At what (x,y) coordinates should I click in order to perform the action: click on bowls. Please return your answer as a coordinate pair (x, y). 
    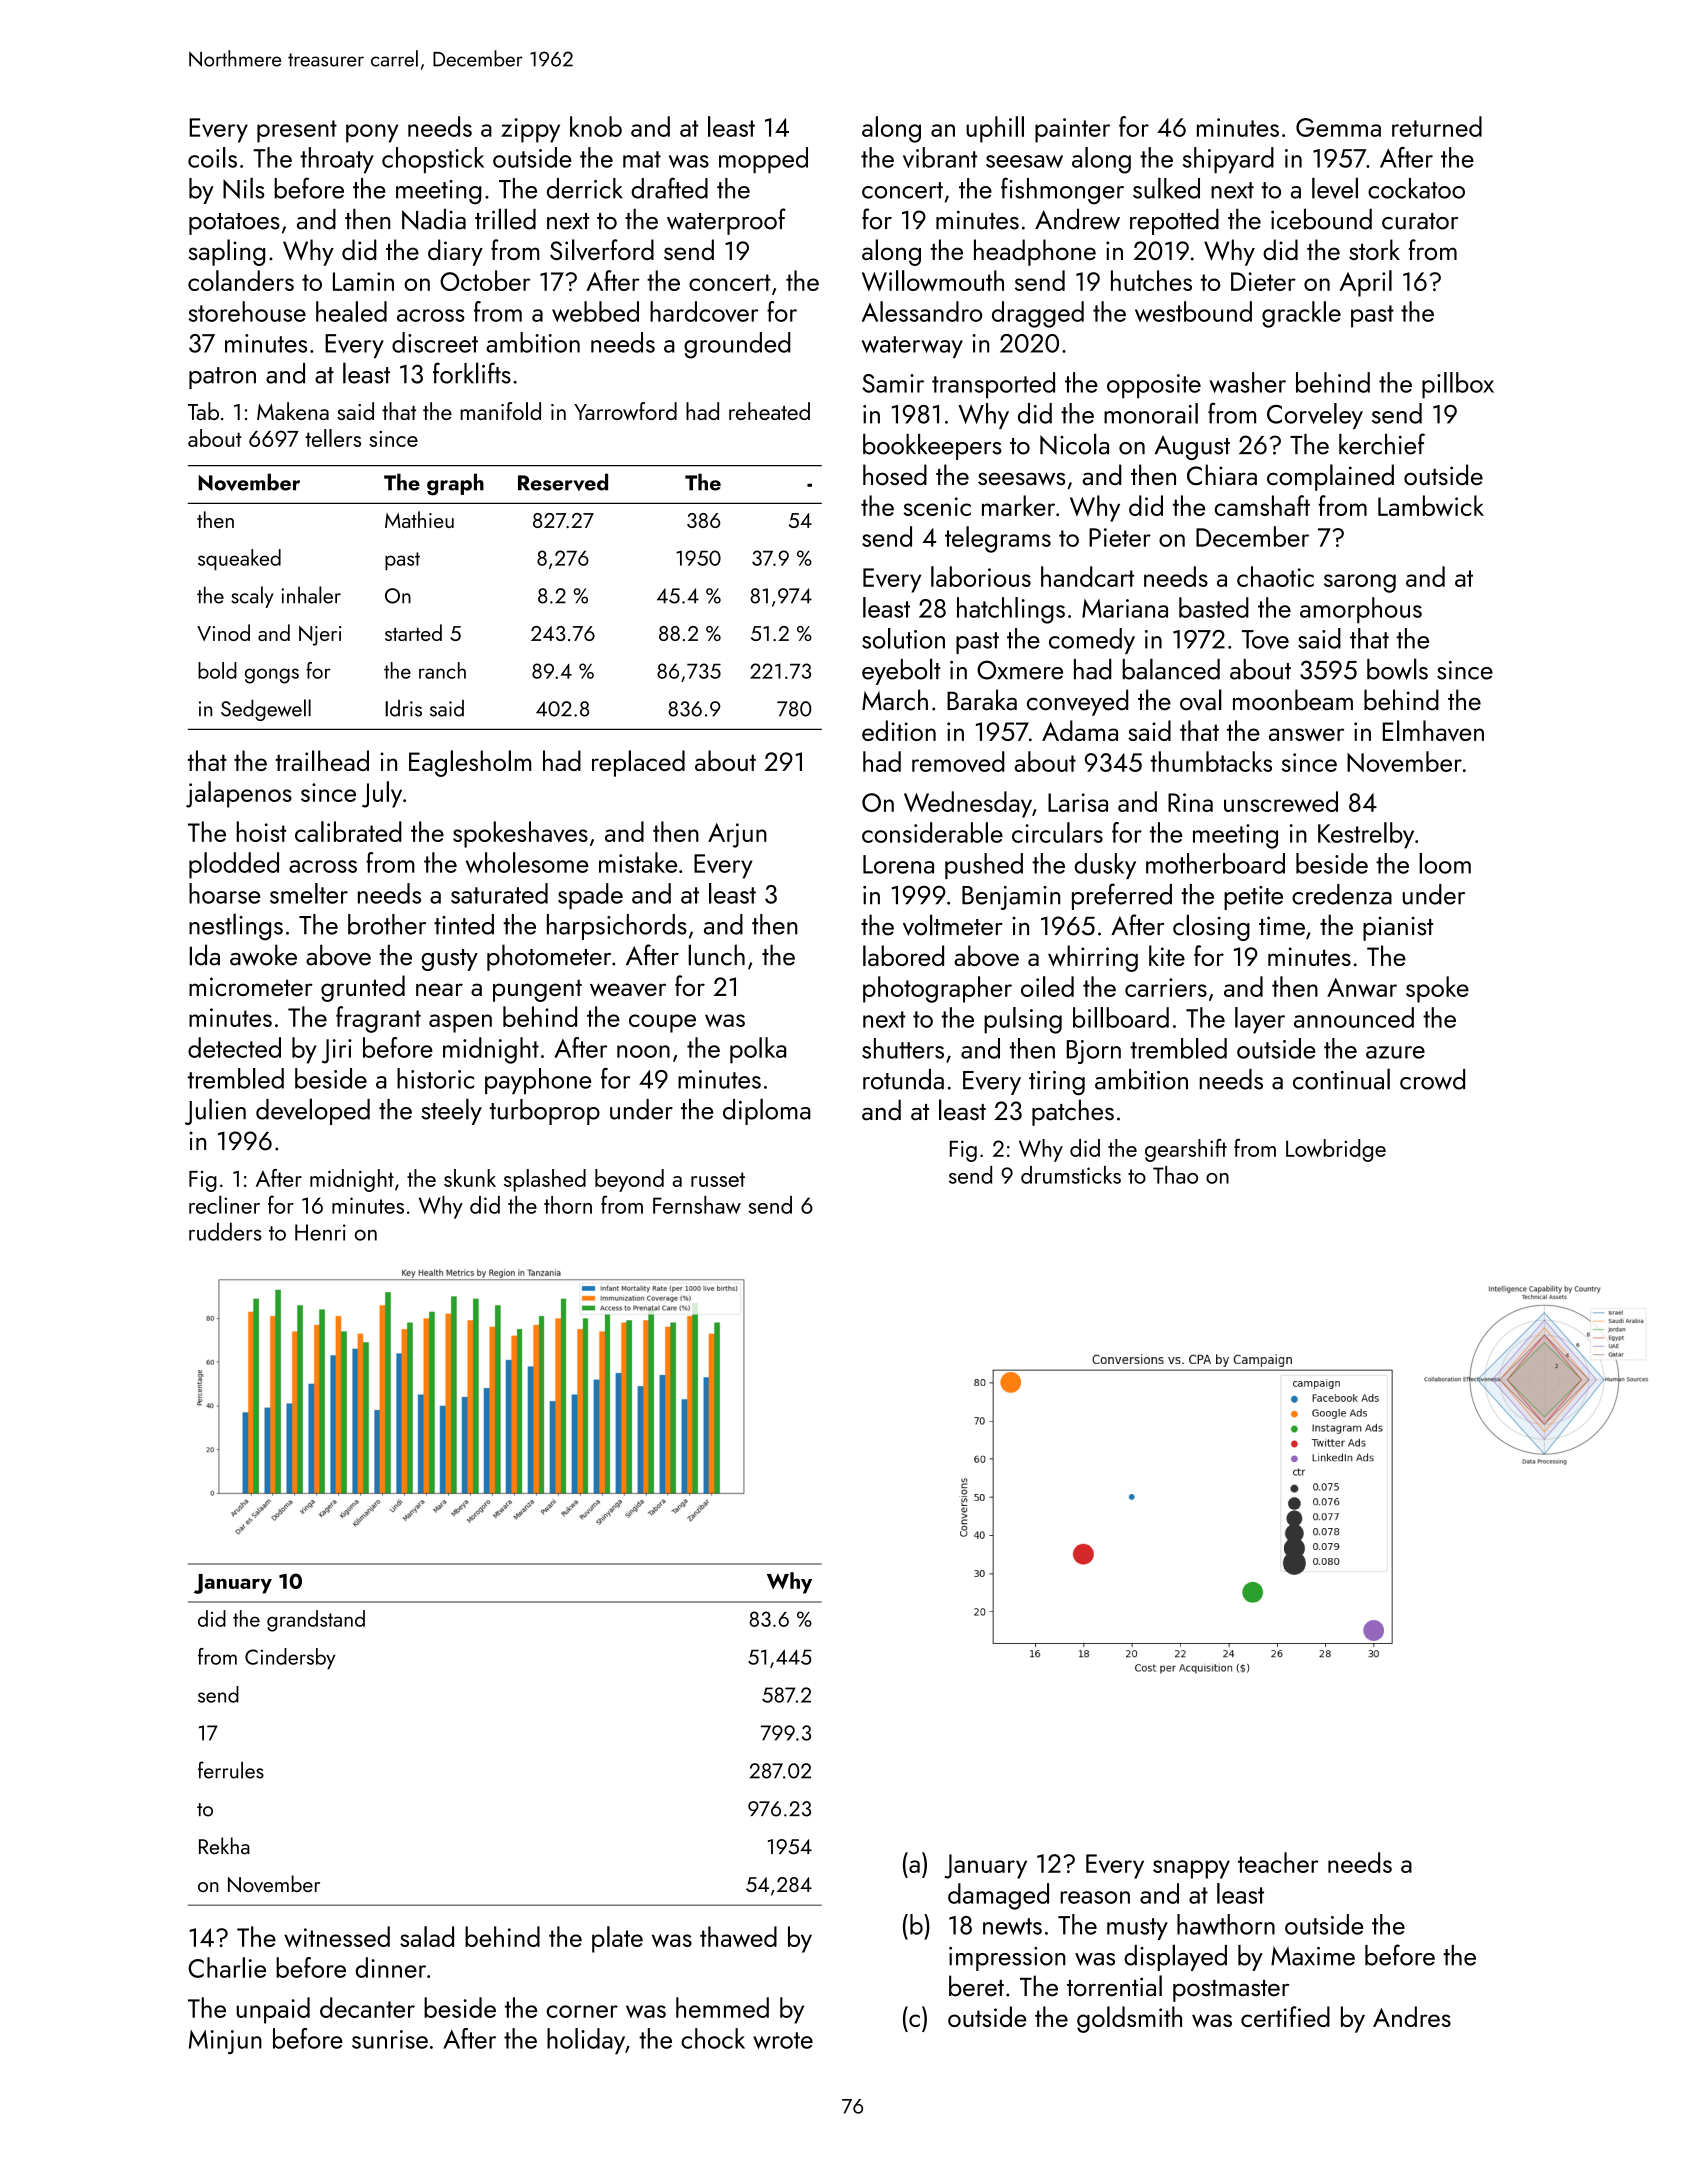
    Looking at the image, I should click on (1397, 669).
